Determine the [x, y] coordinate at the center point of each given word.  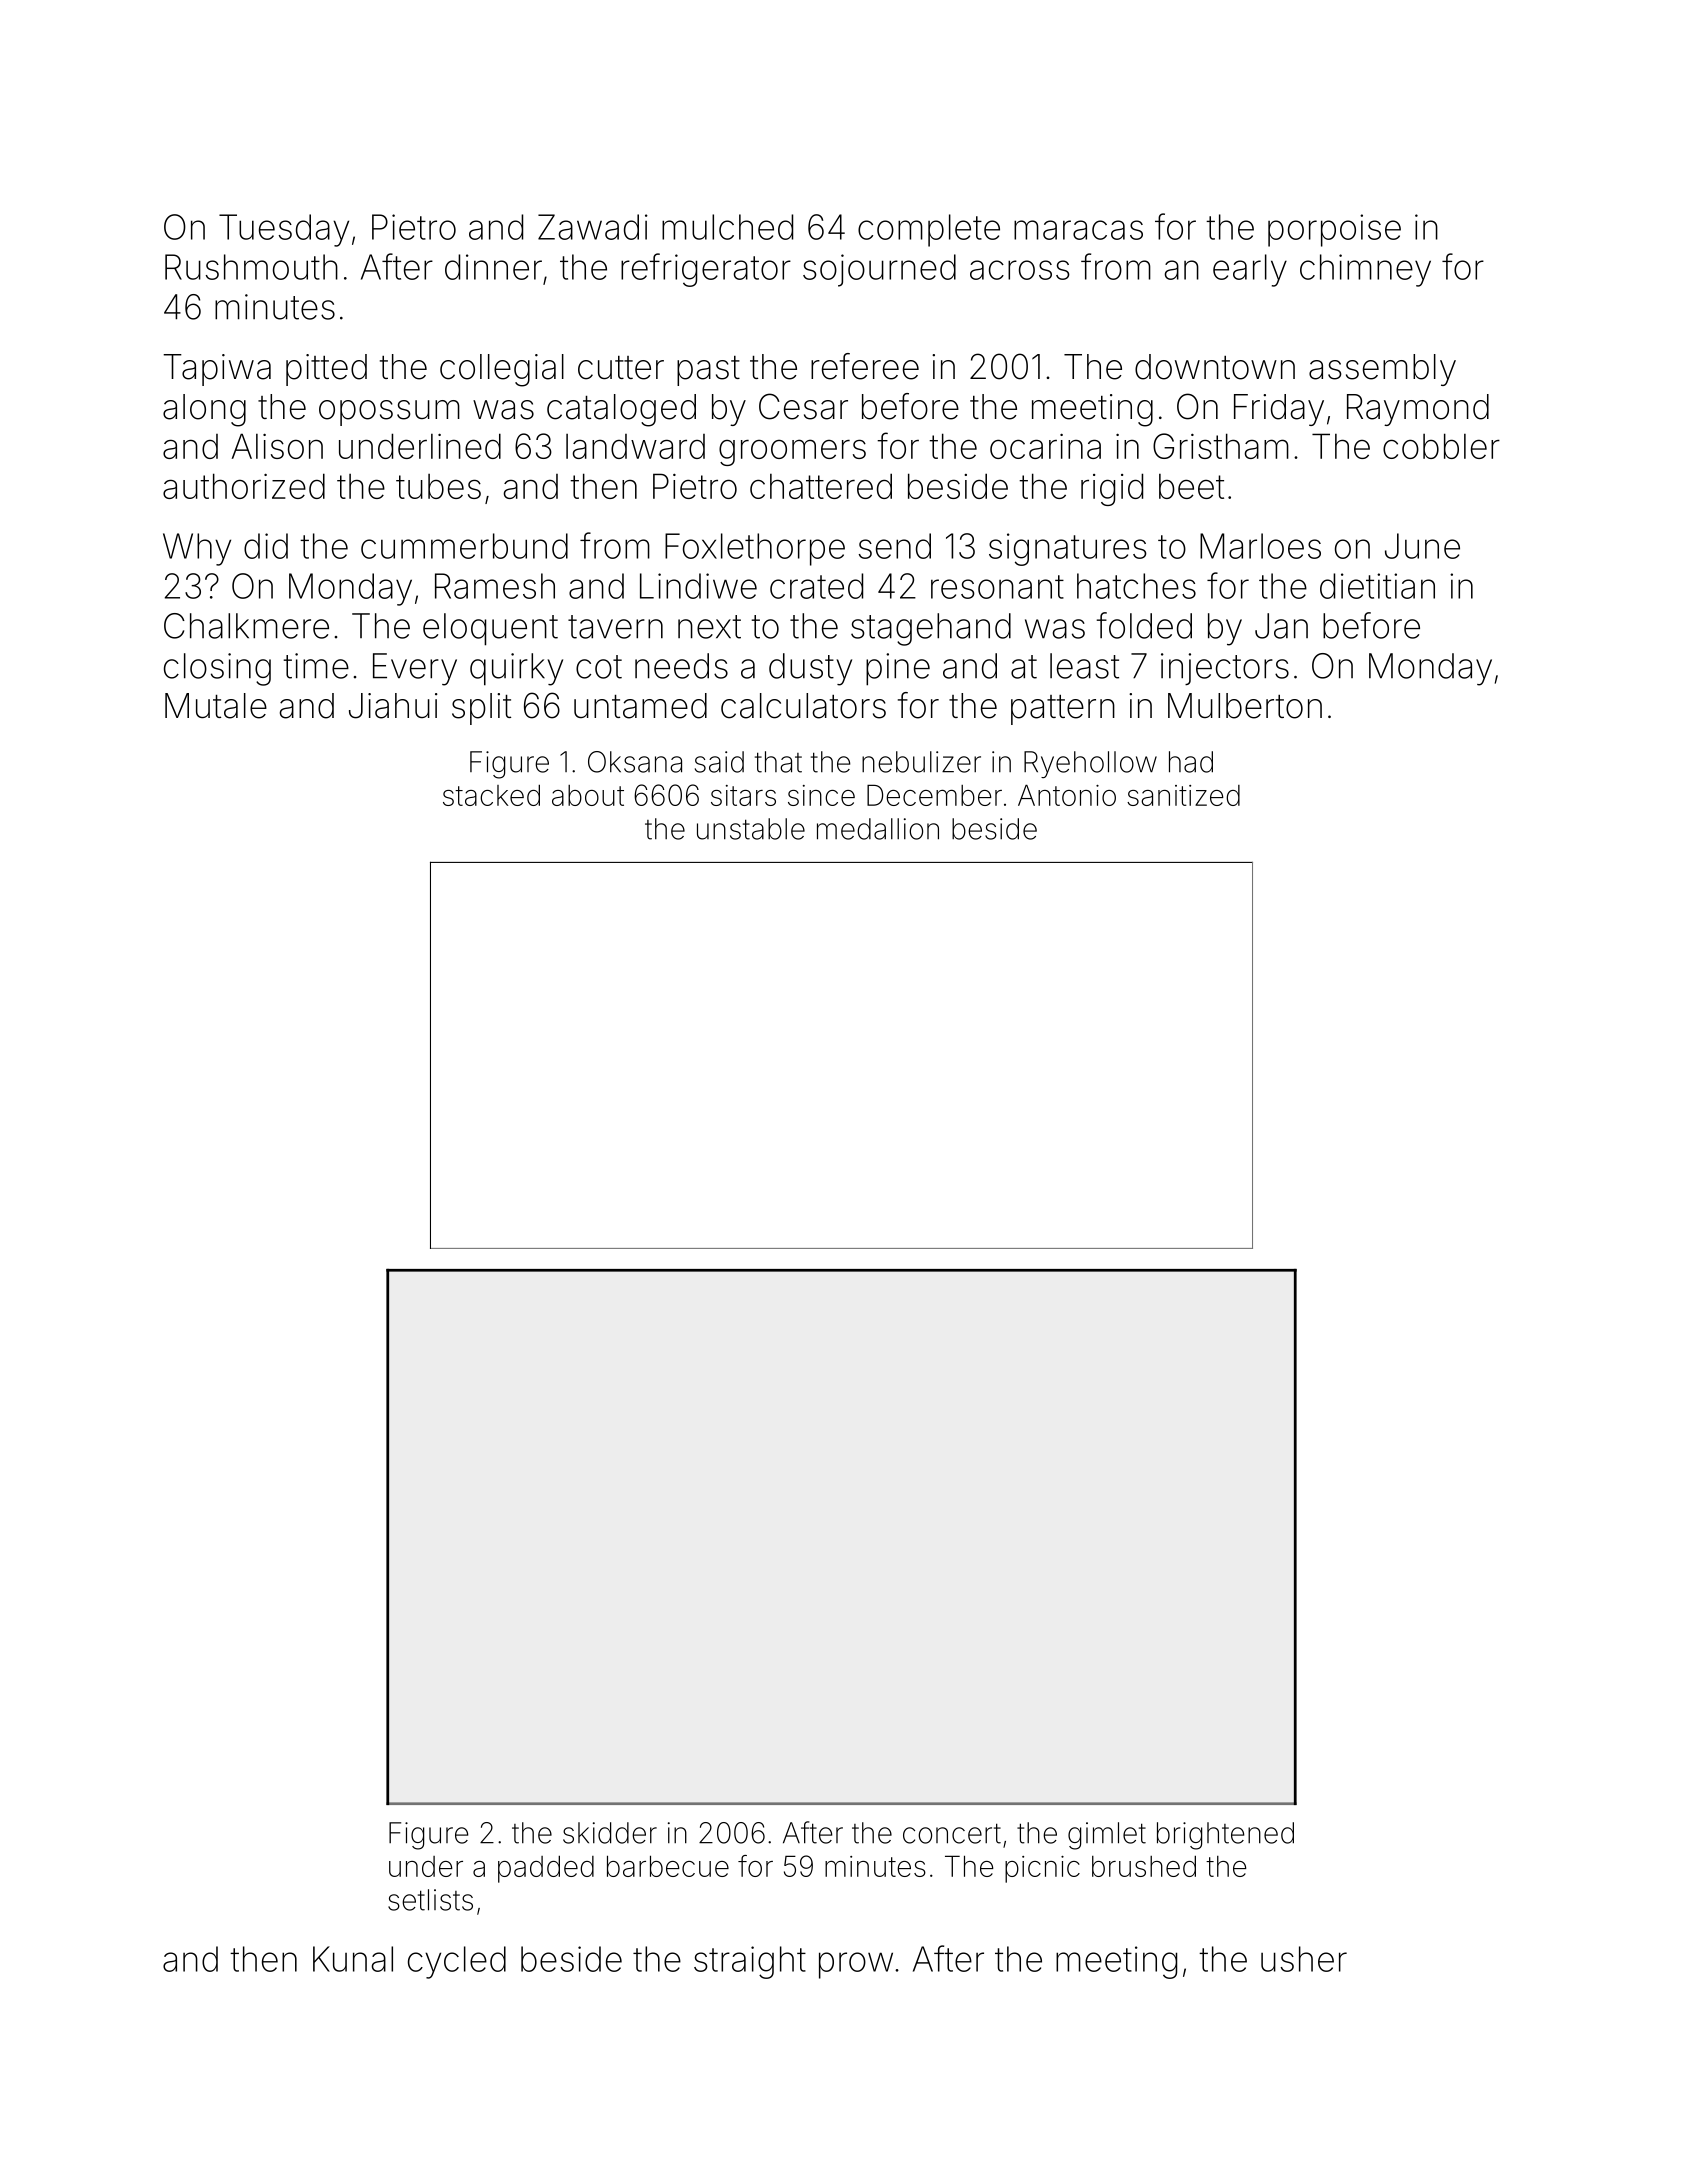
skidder [610, 1833]
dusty [810, 669]
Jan [1281, 626]
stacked [491, 795]
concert [952, 1833]
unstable [751, 829]
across [1020, 270]
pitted [326, 370]
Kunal [353, 1959]
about [588, 795]
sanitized [1183, 795]
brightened [1225, 1836]
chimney [1365, 270]
